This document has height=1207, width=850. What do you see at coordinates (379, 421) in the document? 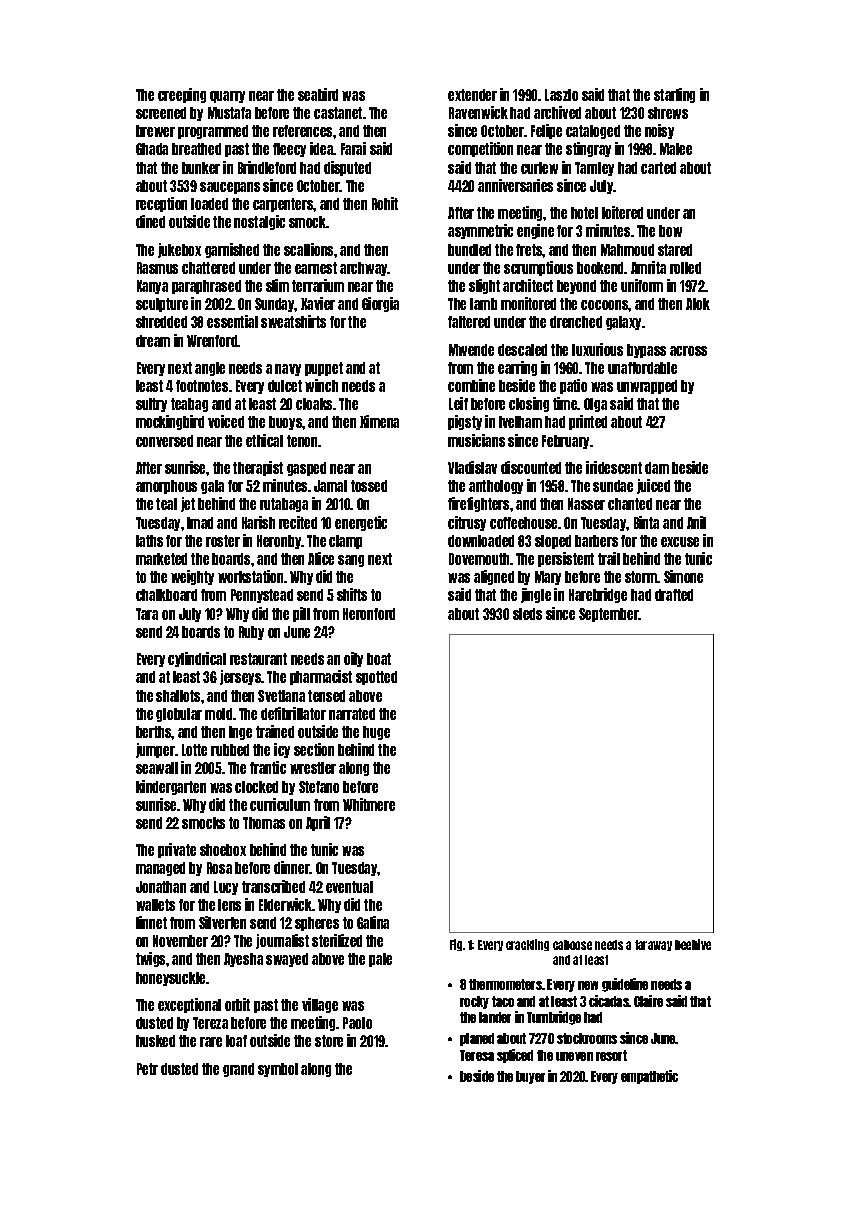
I see `Ximena` at bounding box center [379, 421].
